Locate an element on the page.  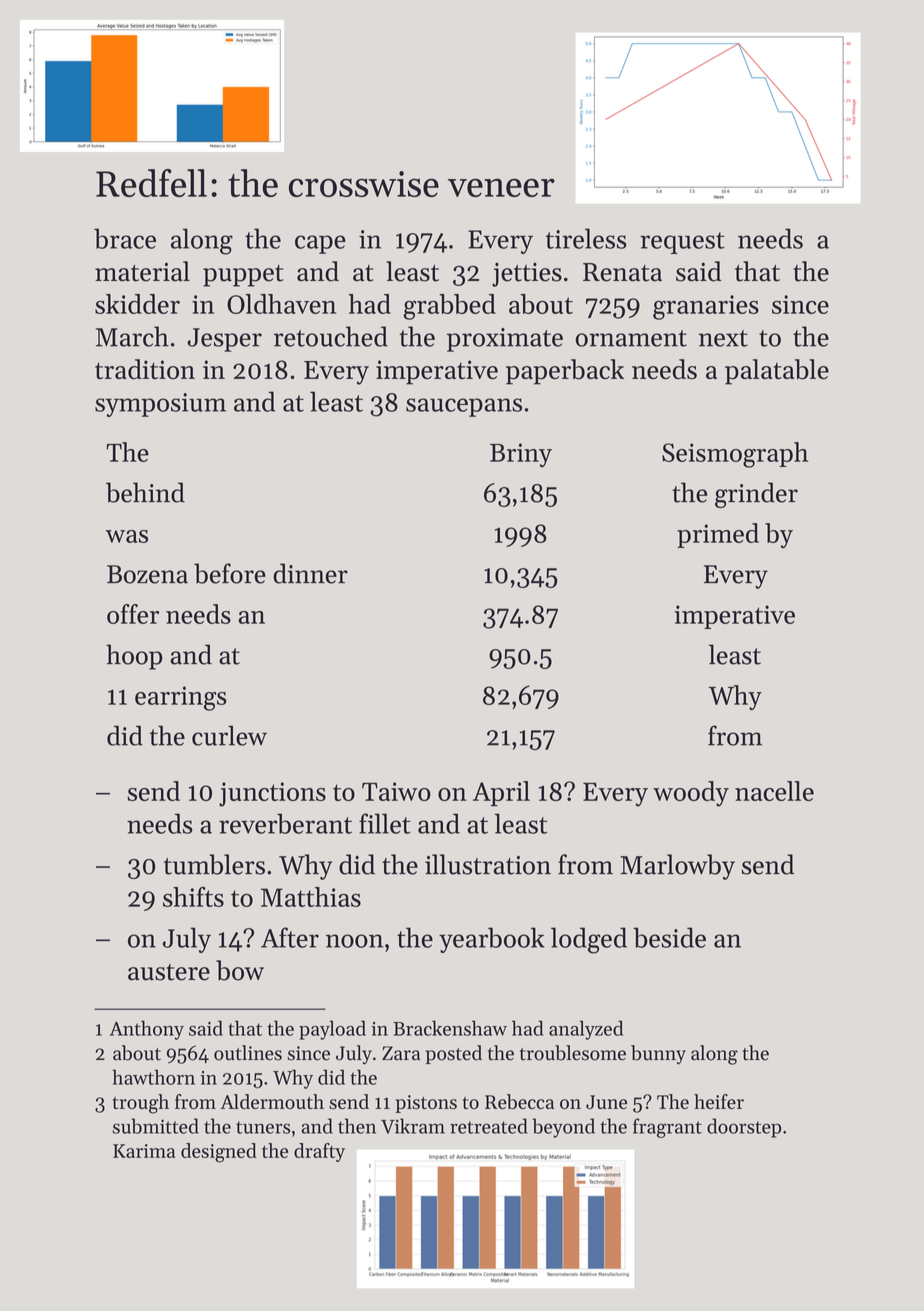
Taiwo is located at coordinates (396, 791).
